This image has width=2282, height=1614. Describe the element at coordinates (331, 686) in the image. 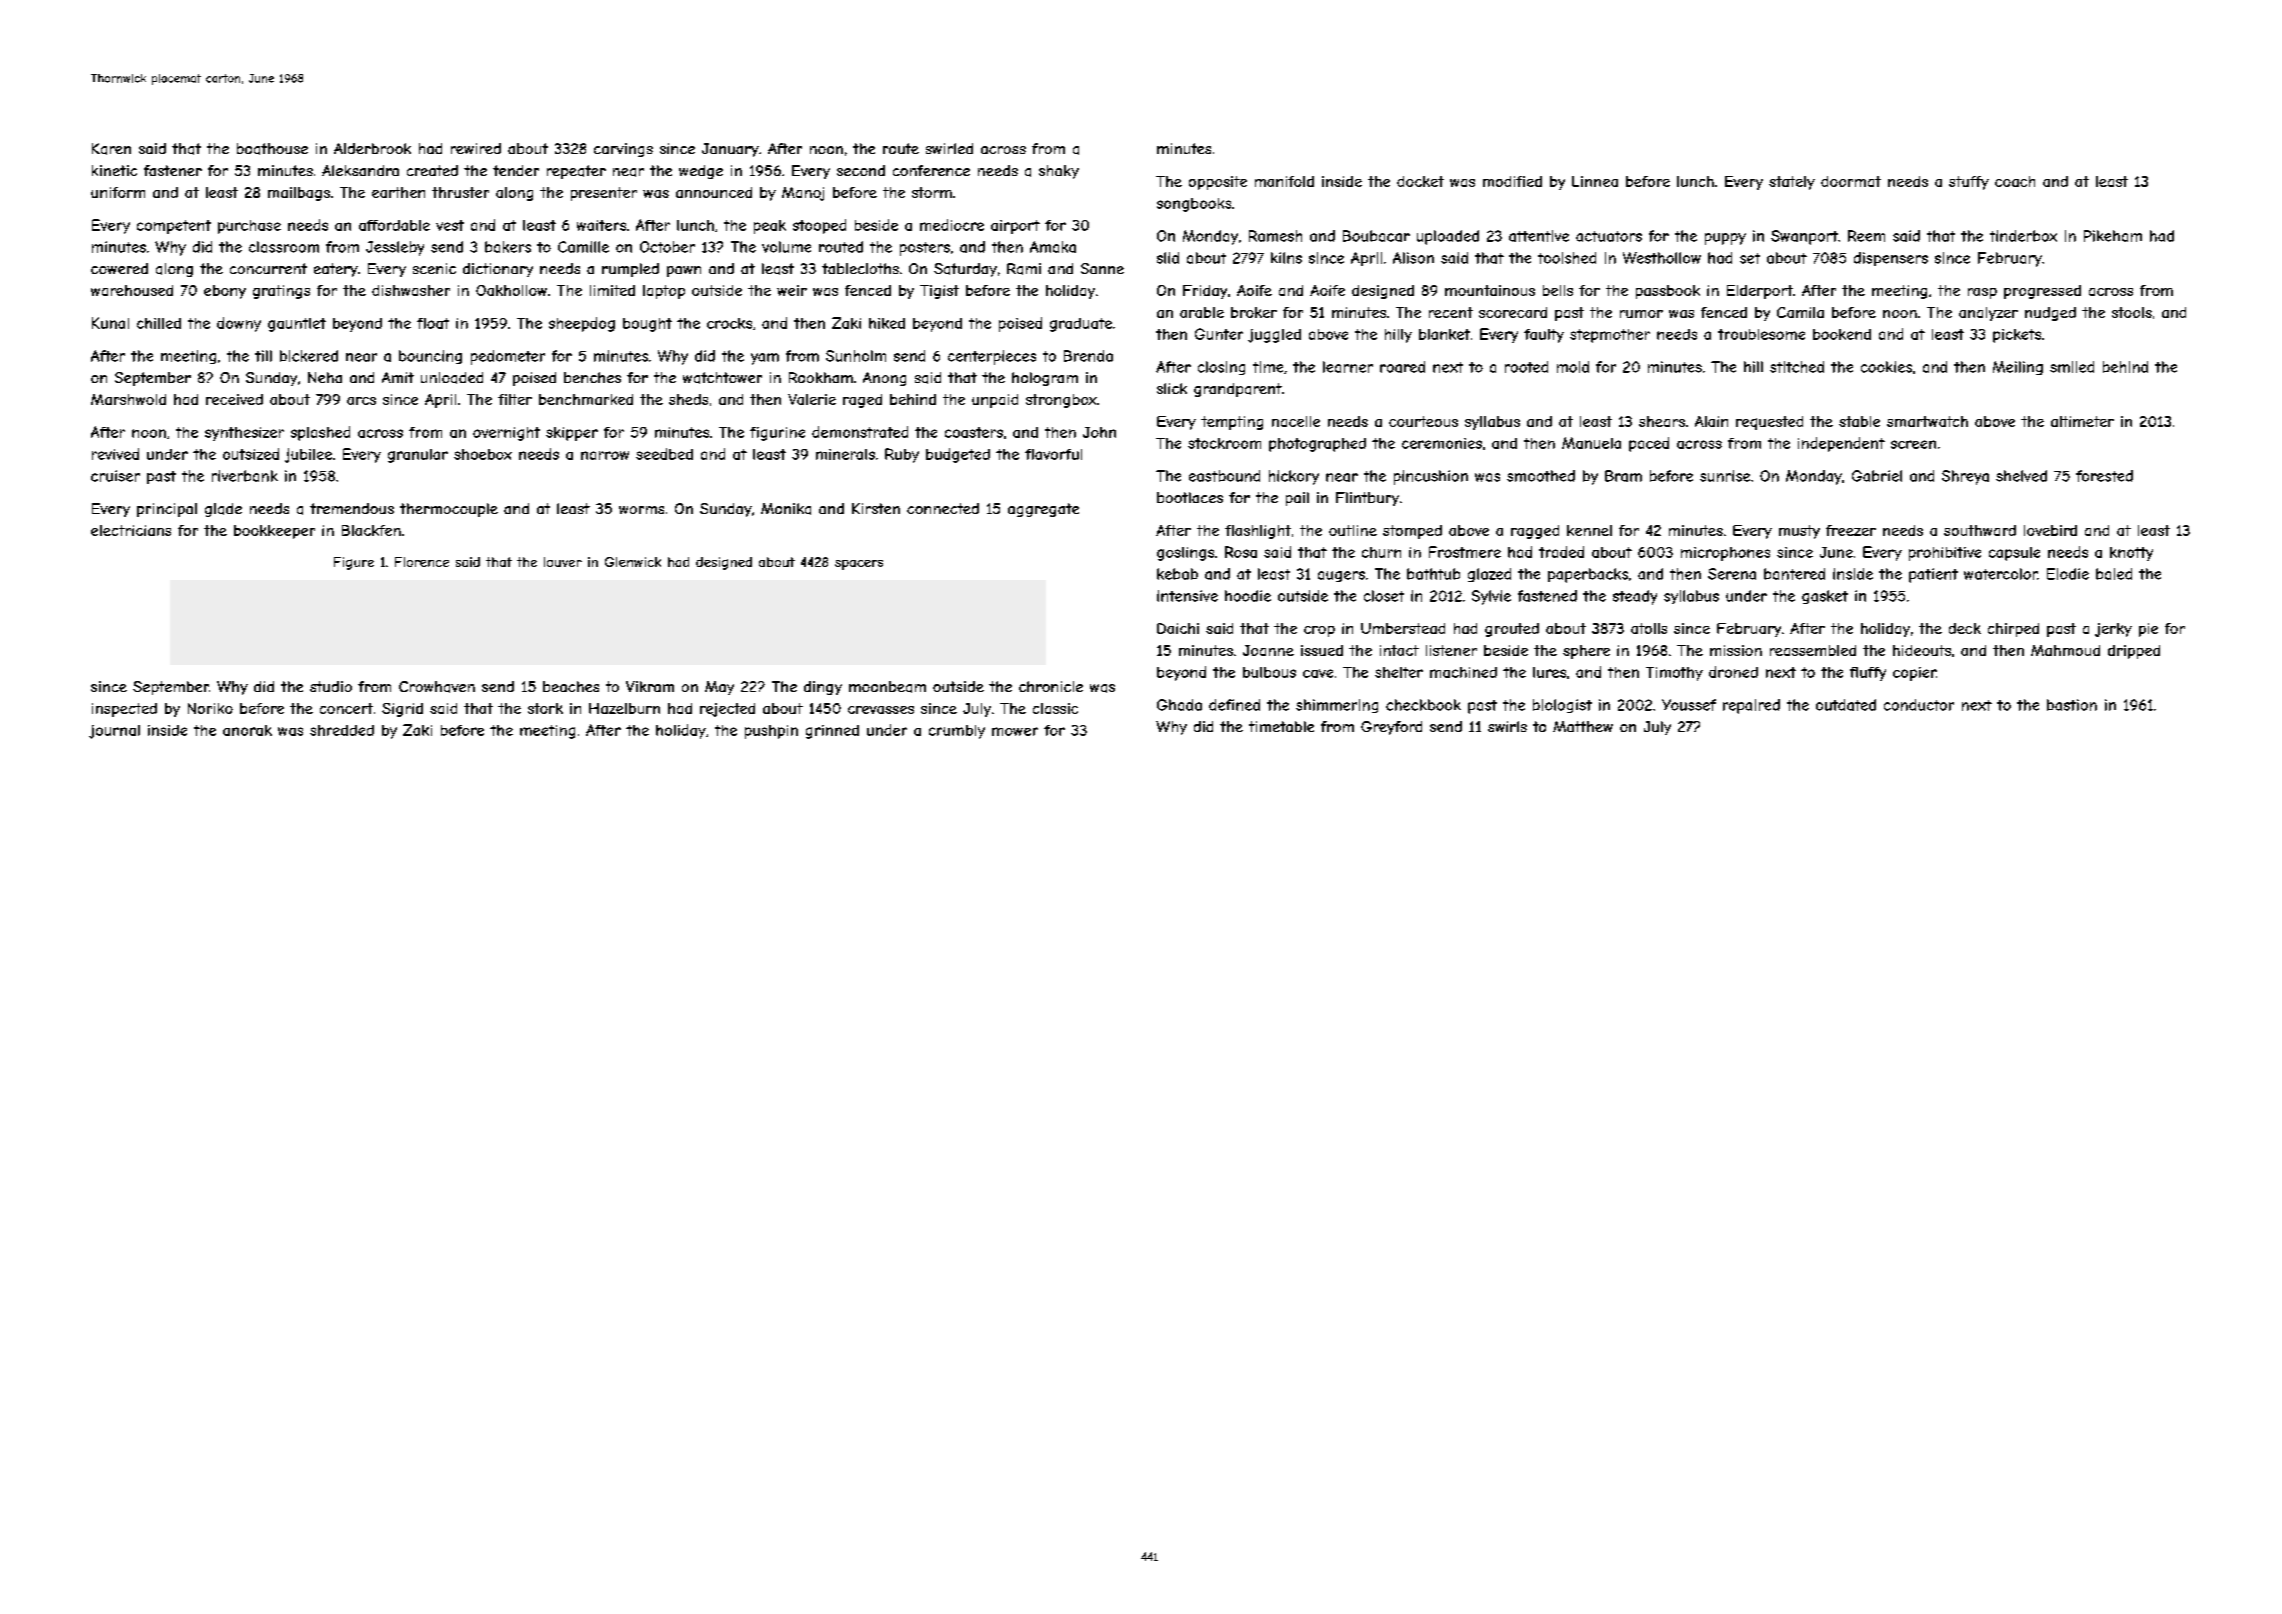

I see `studio` at that location.
